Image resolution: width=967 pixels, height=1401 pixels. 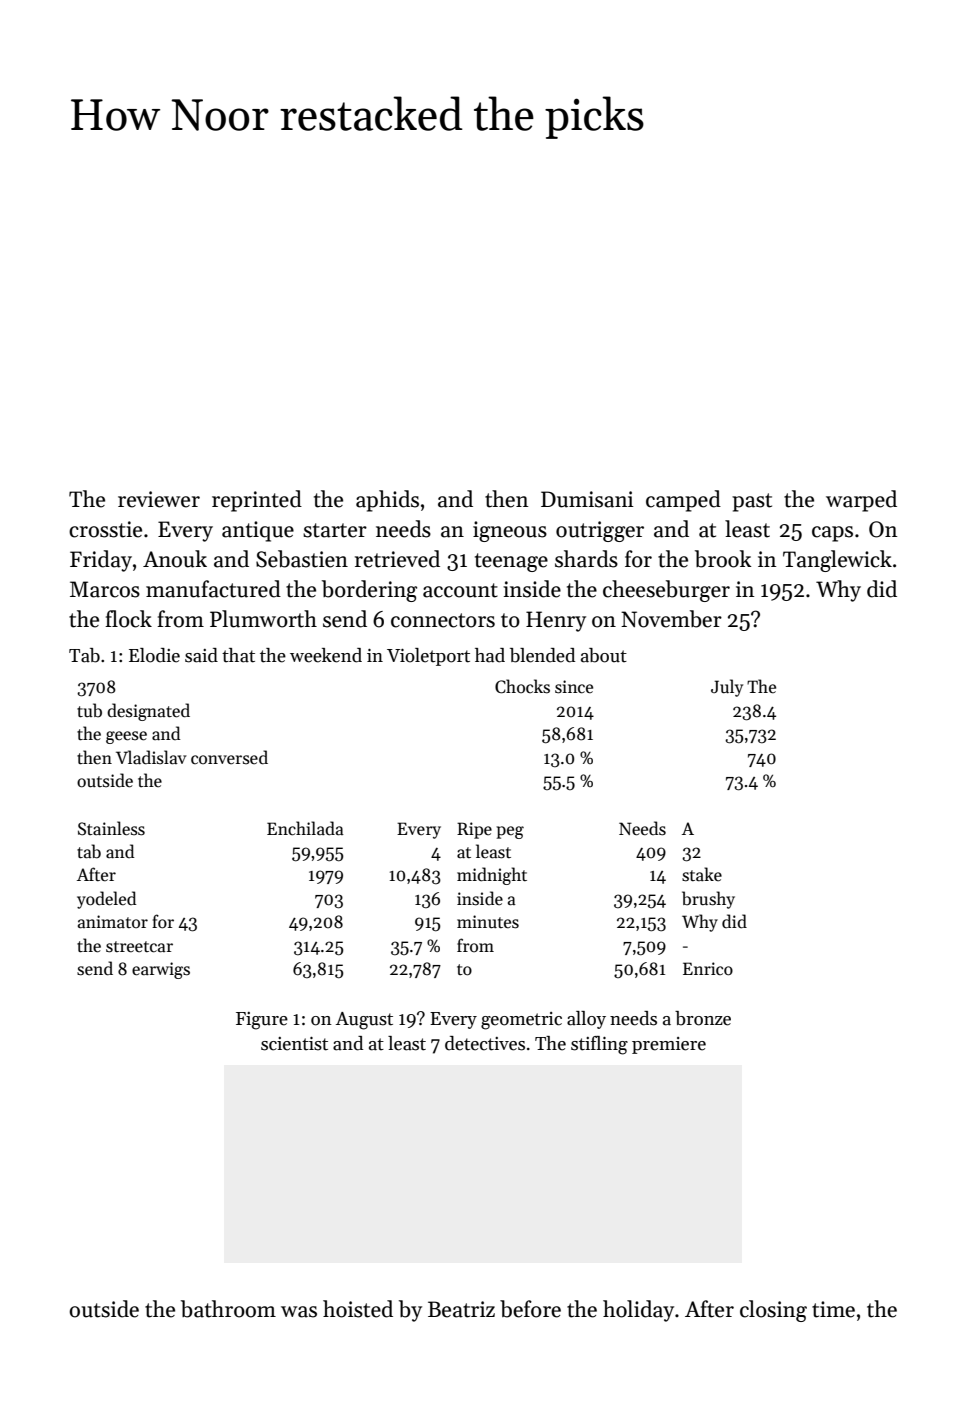 What do you see at coordinates (228, 1309) in the page?
I see `bathroom` at bounding box center [228, 1309].
